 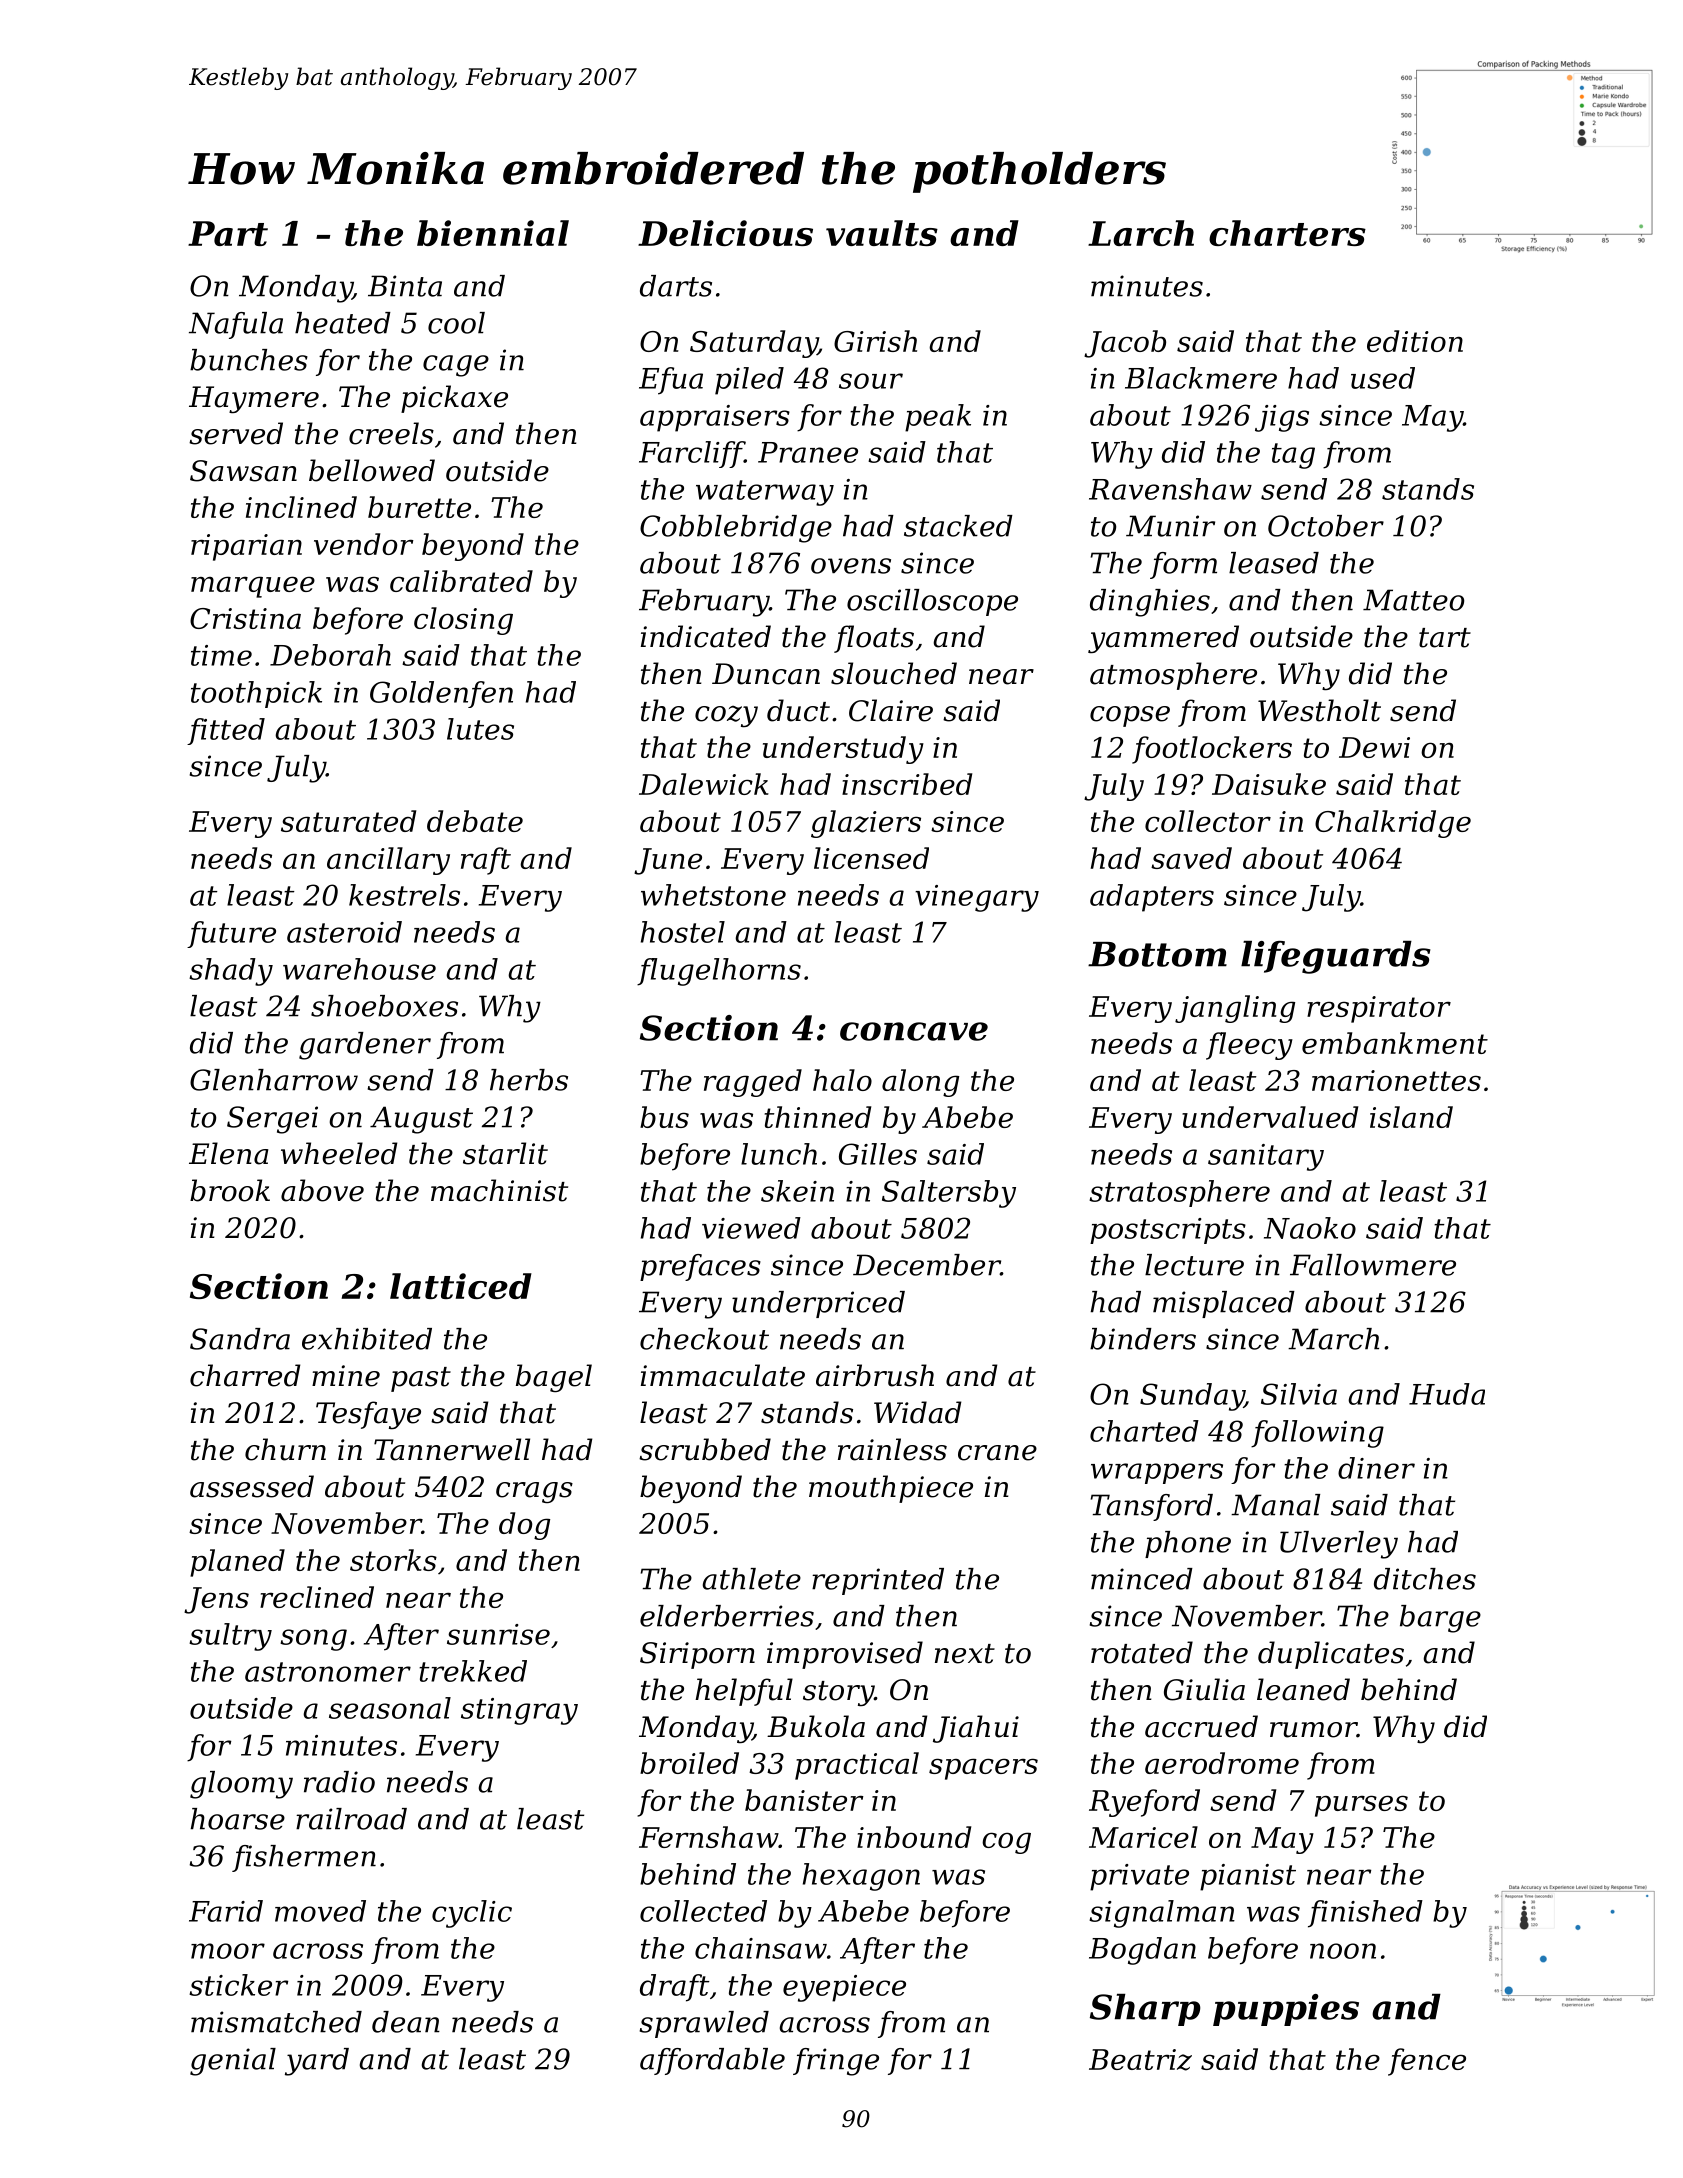 What do you see at coordinates (317, 1597) in the screenshot?
I see `reclined` at bounding box center [317, 1597].
